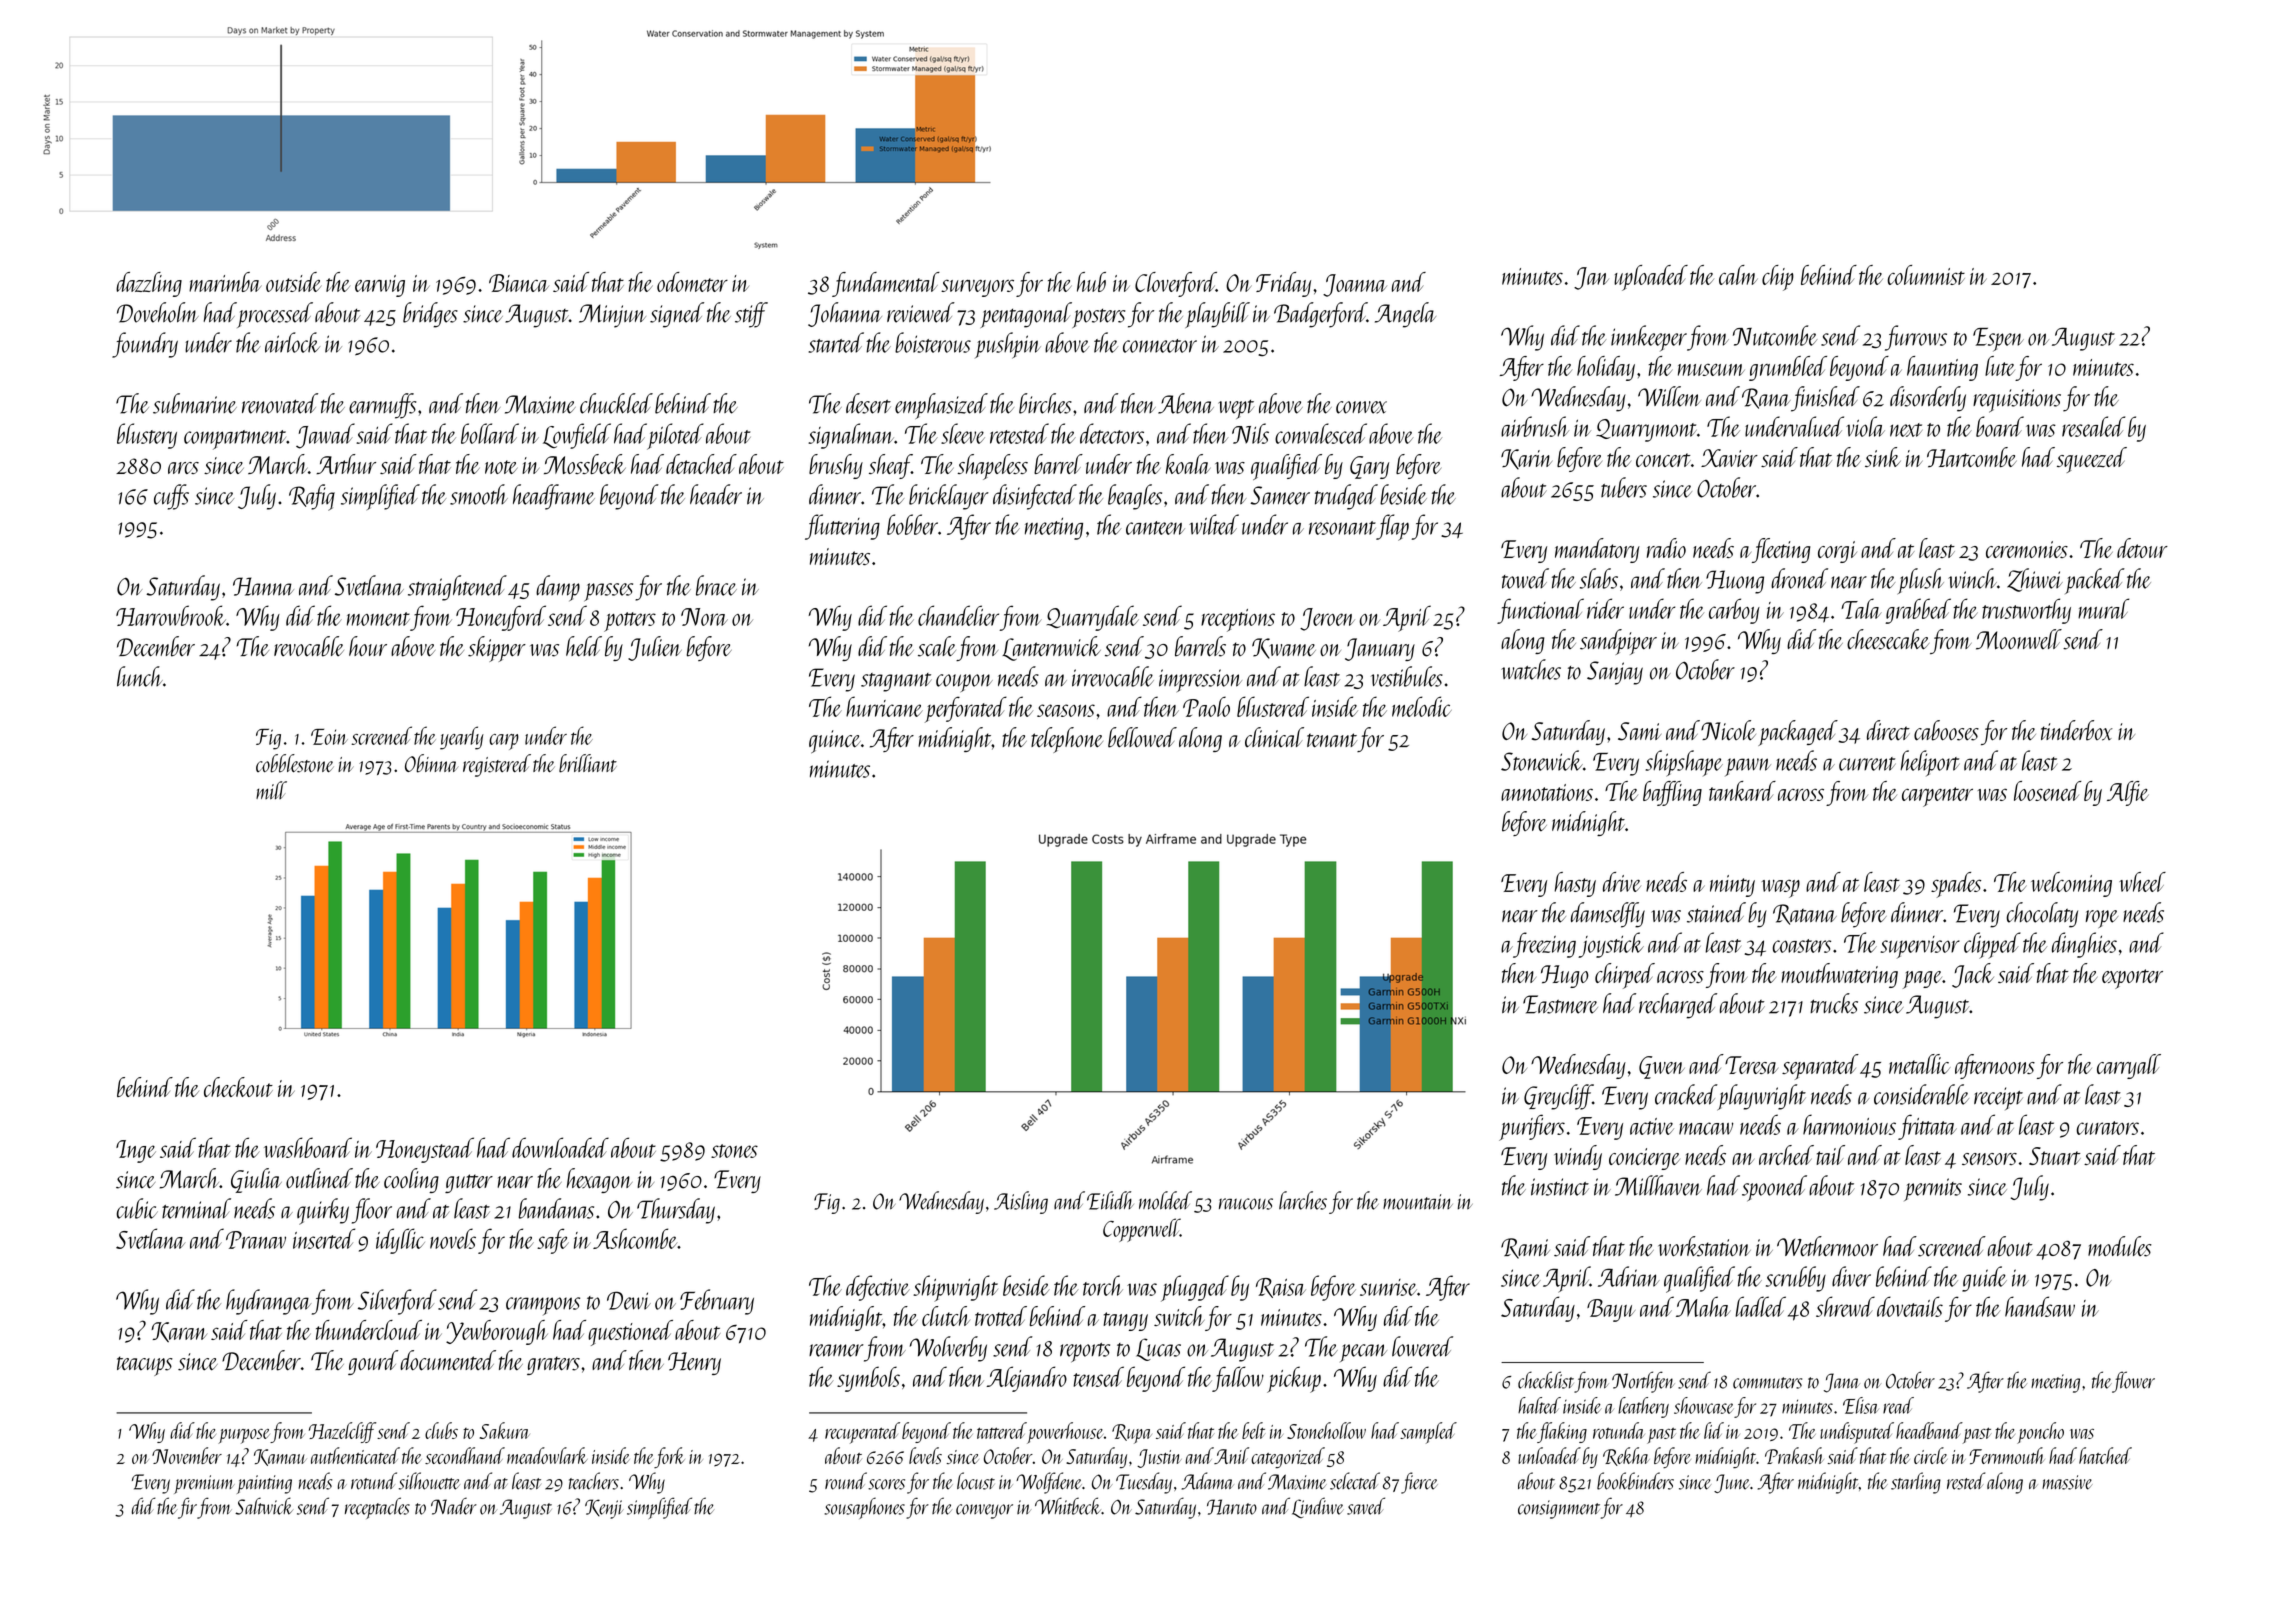  I want to click on fierce, so click(1419, 1483).
